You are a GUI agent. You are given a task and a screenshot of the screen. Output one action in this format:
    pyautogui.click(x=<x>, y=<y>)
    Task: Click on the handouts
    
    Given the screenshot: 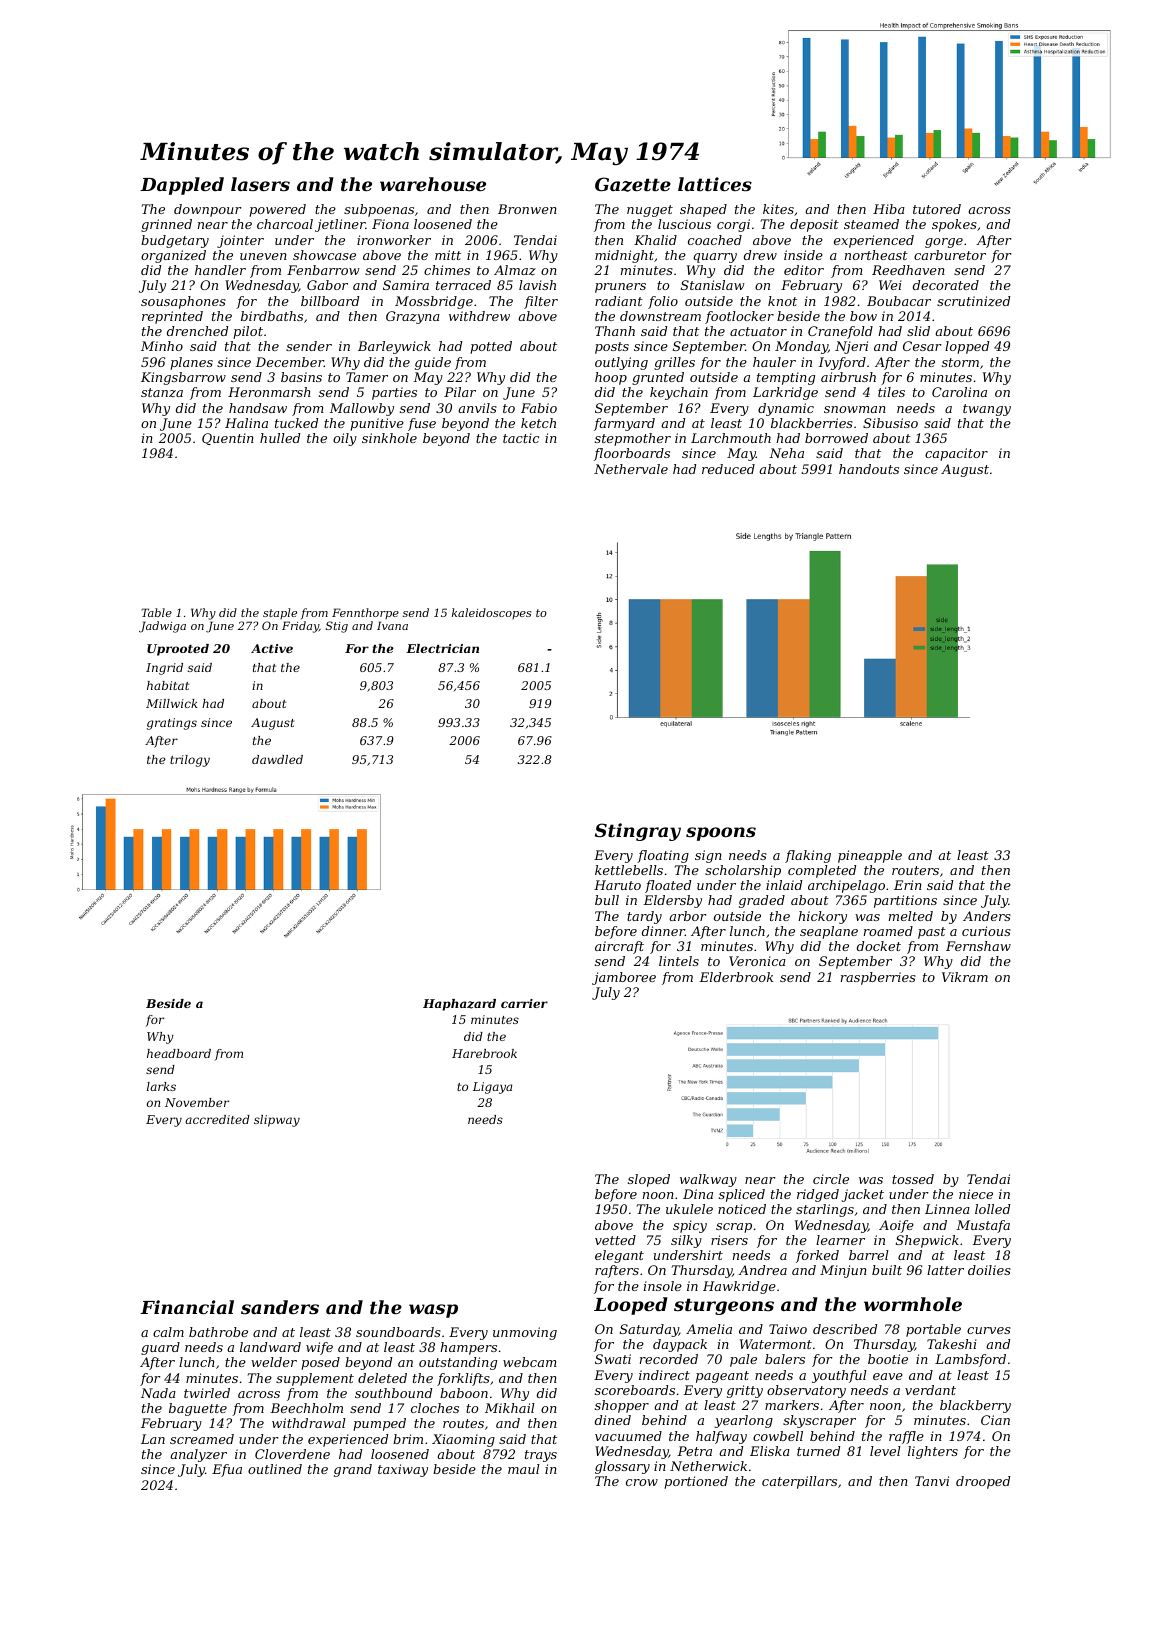 What is the action you would take?
    pyautogui.click(x=869, y=469)
